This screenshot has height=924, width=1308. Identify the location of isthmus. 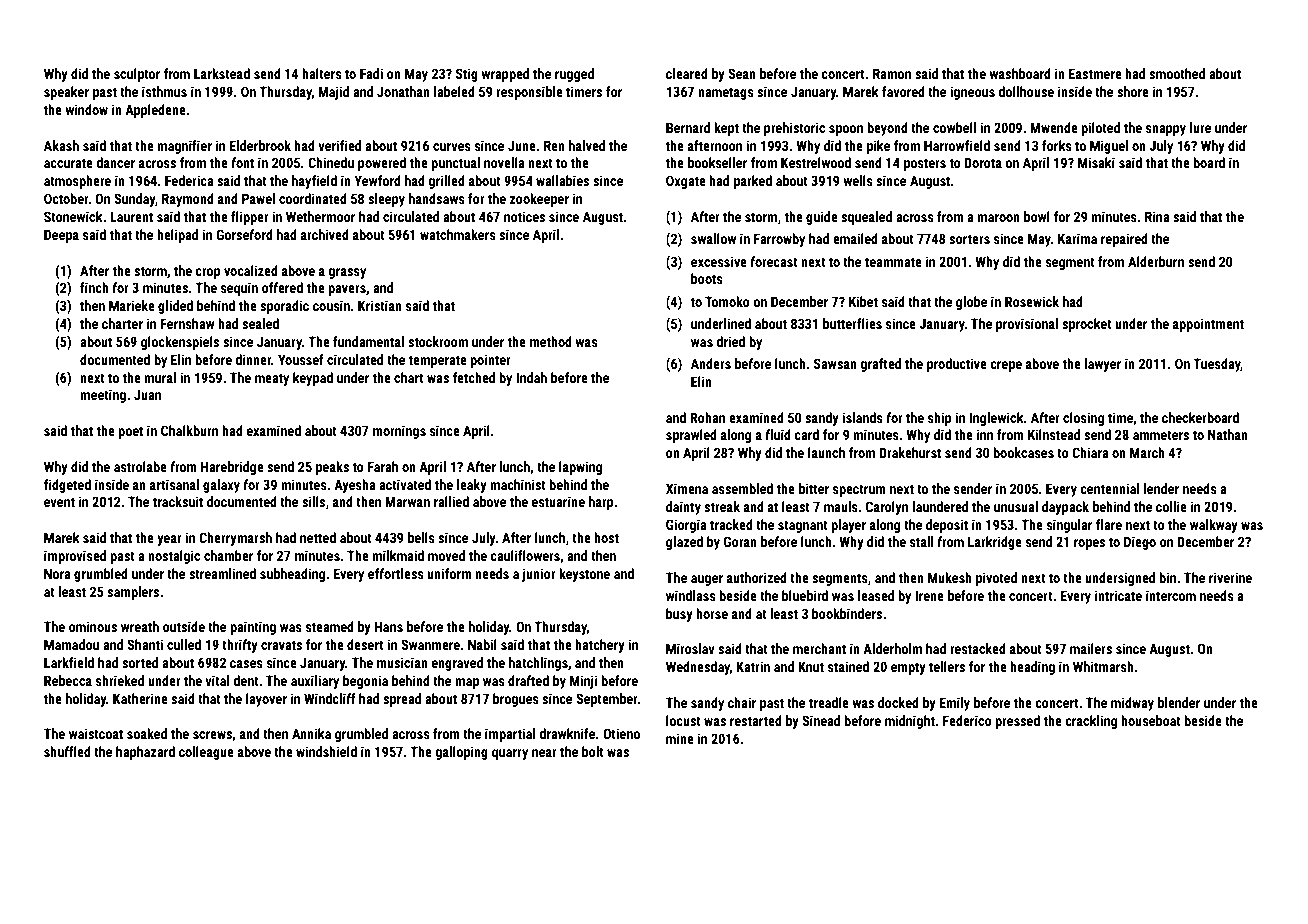
(164, 91).
